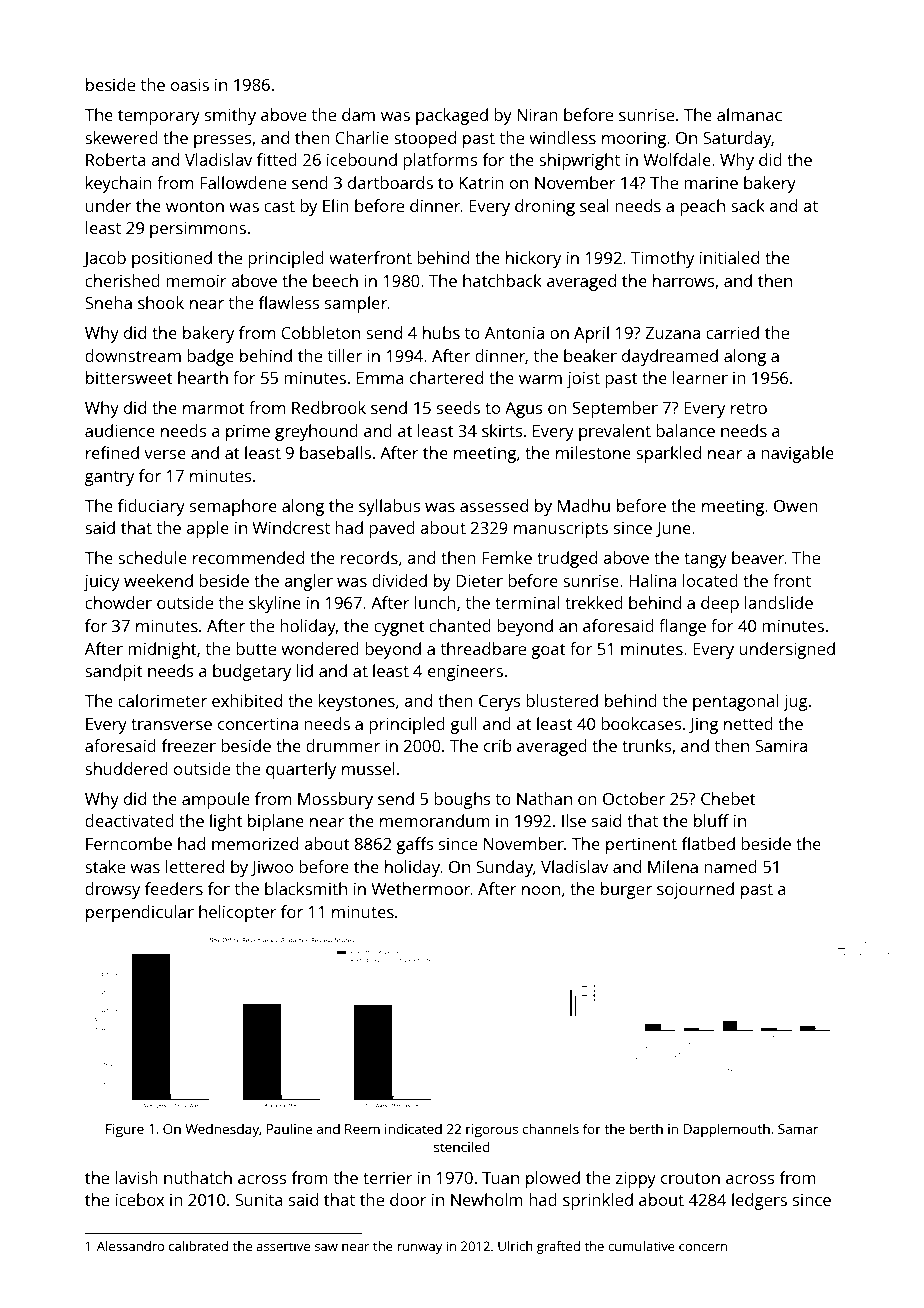 The height and width of the document is (1308, 924). Describe the element at coordinates (283, 1246) in the document. I see `assertive` at that location.
